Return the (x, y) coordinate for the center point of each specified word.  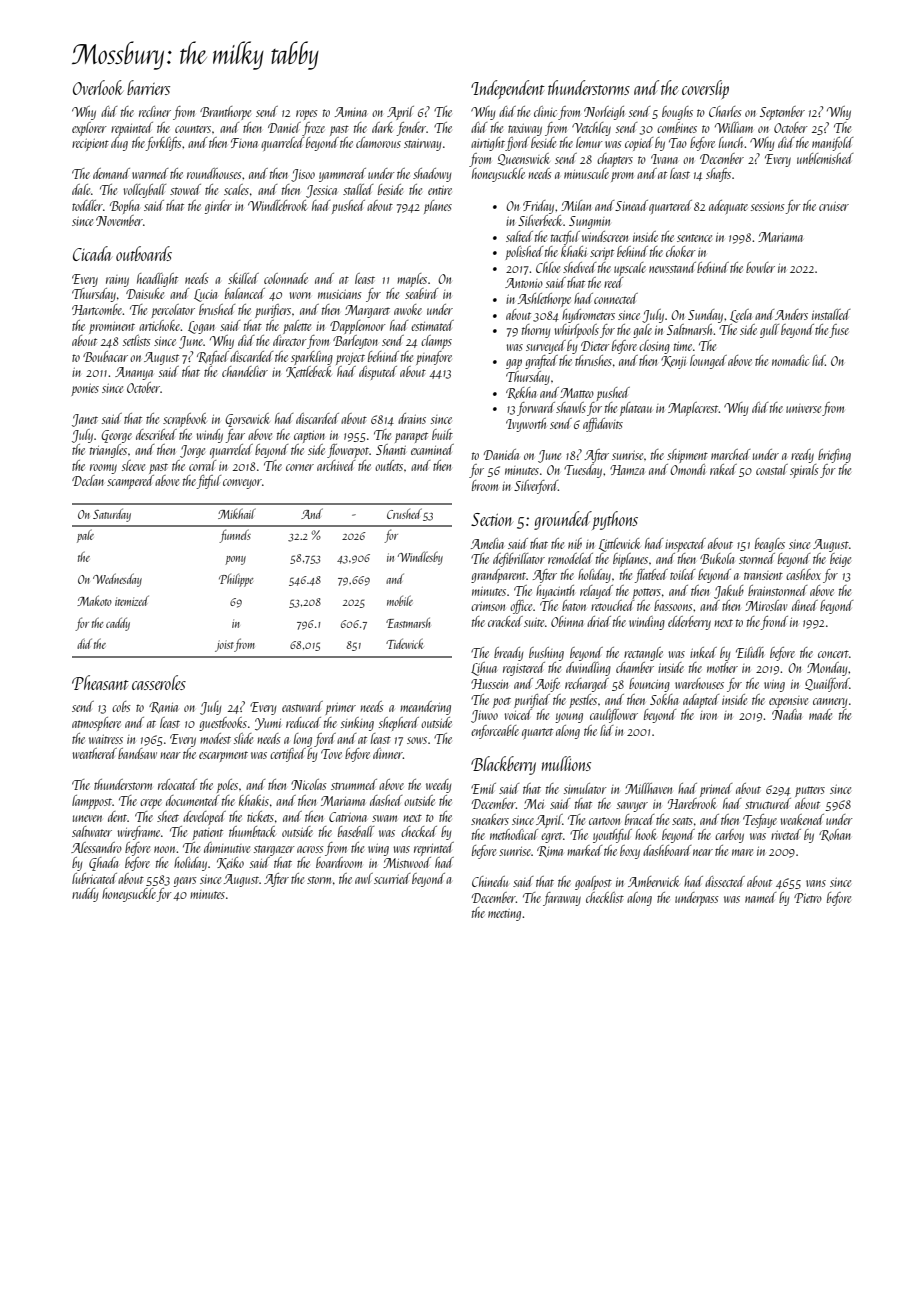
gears (185, 882)
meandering (425, 708)
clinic (545, 111)
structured (768, 803)
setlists (137, 340)
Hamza (627, 470)
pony (235, 560)
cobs (121, 706)
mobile (400, 600)
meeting (504, 914)
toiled (682, 574)
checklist (605, 897)
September (782, 113)
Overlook (98, 87)
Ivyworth (526, 425)
